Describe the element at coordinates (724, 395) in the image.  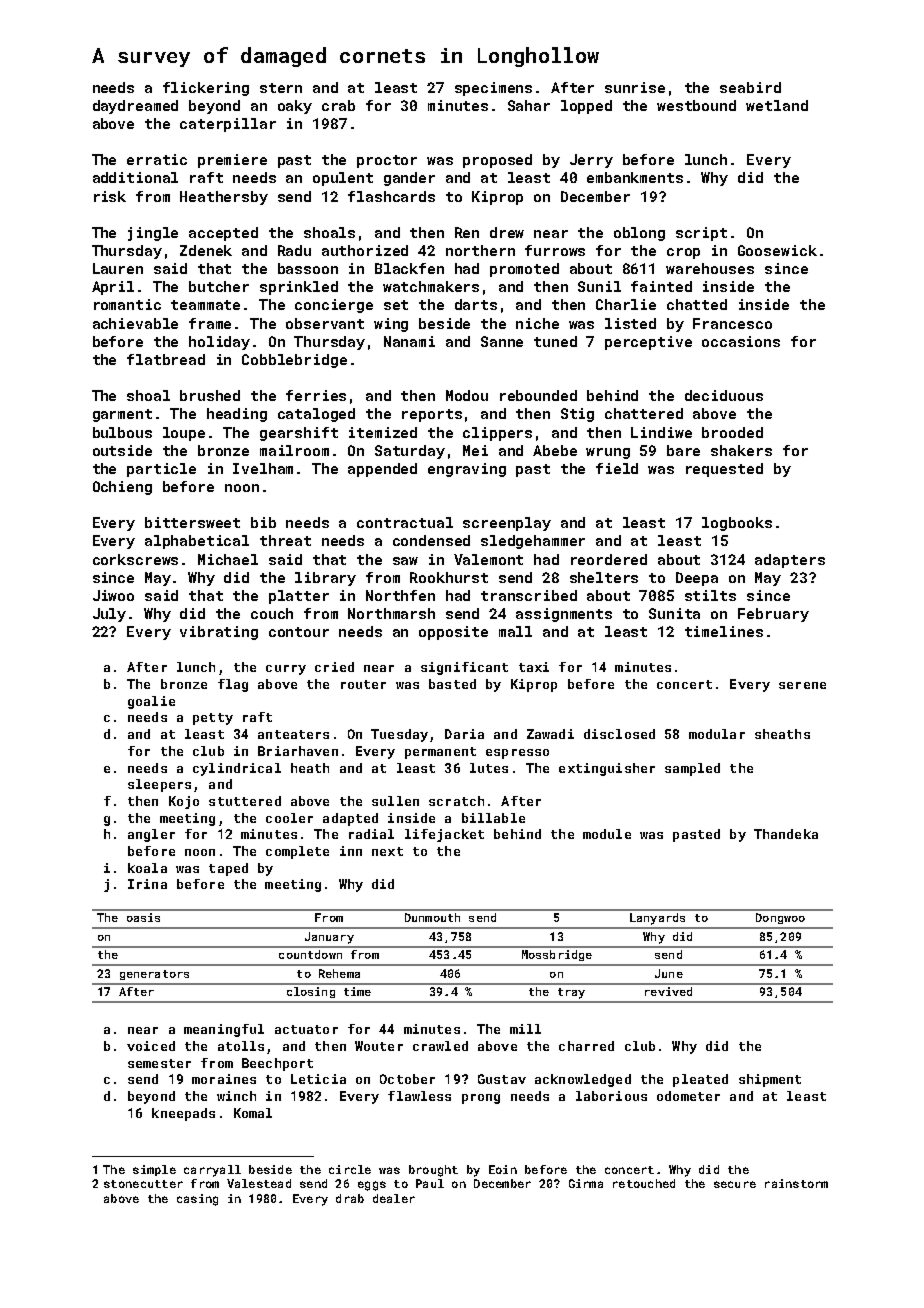
I see `deciduous` at that location.
